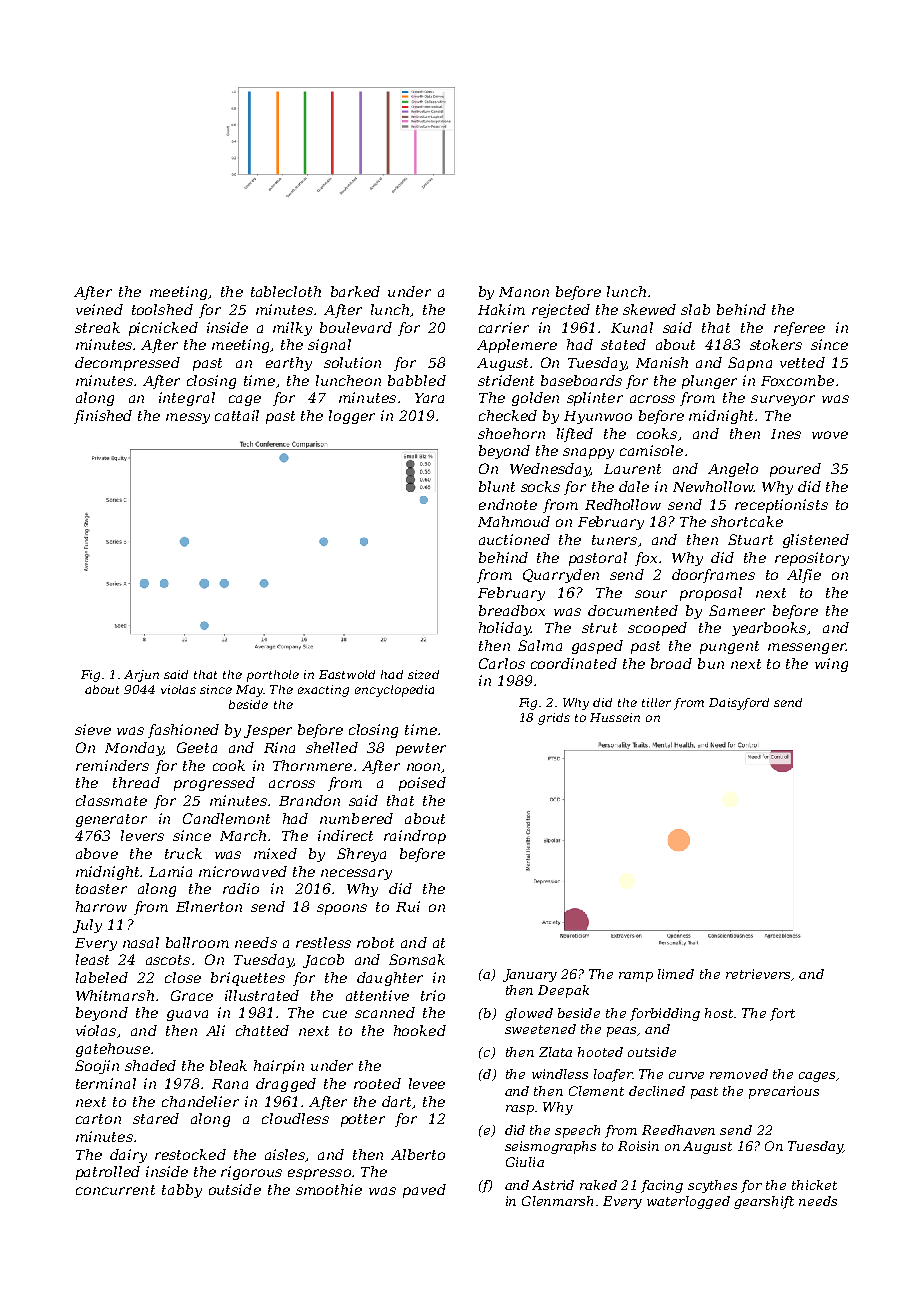 Image resolution: width=924 pixels, height=1308 pixels. Describe the element at coordinates (361, 855) in the screenshot. I see `Shreya` at that location.
